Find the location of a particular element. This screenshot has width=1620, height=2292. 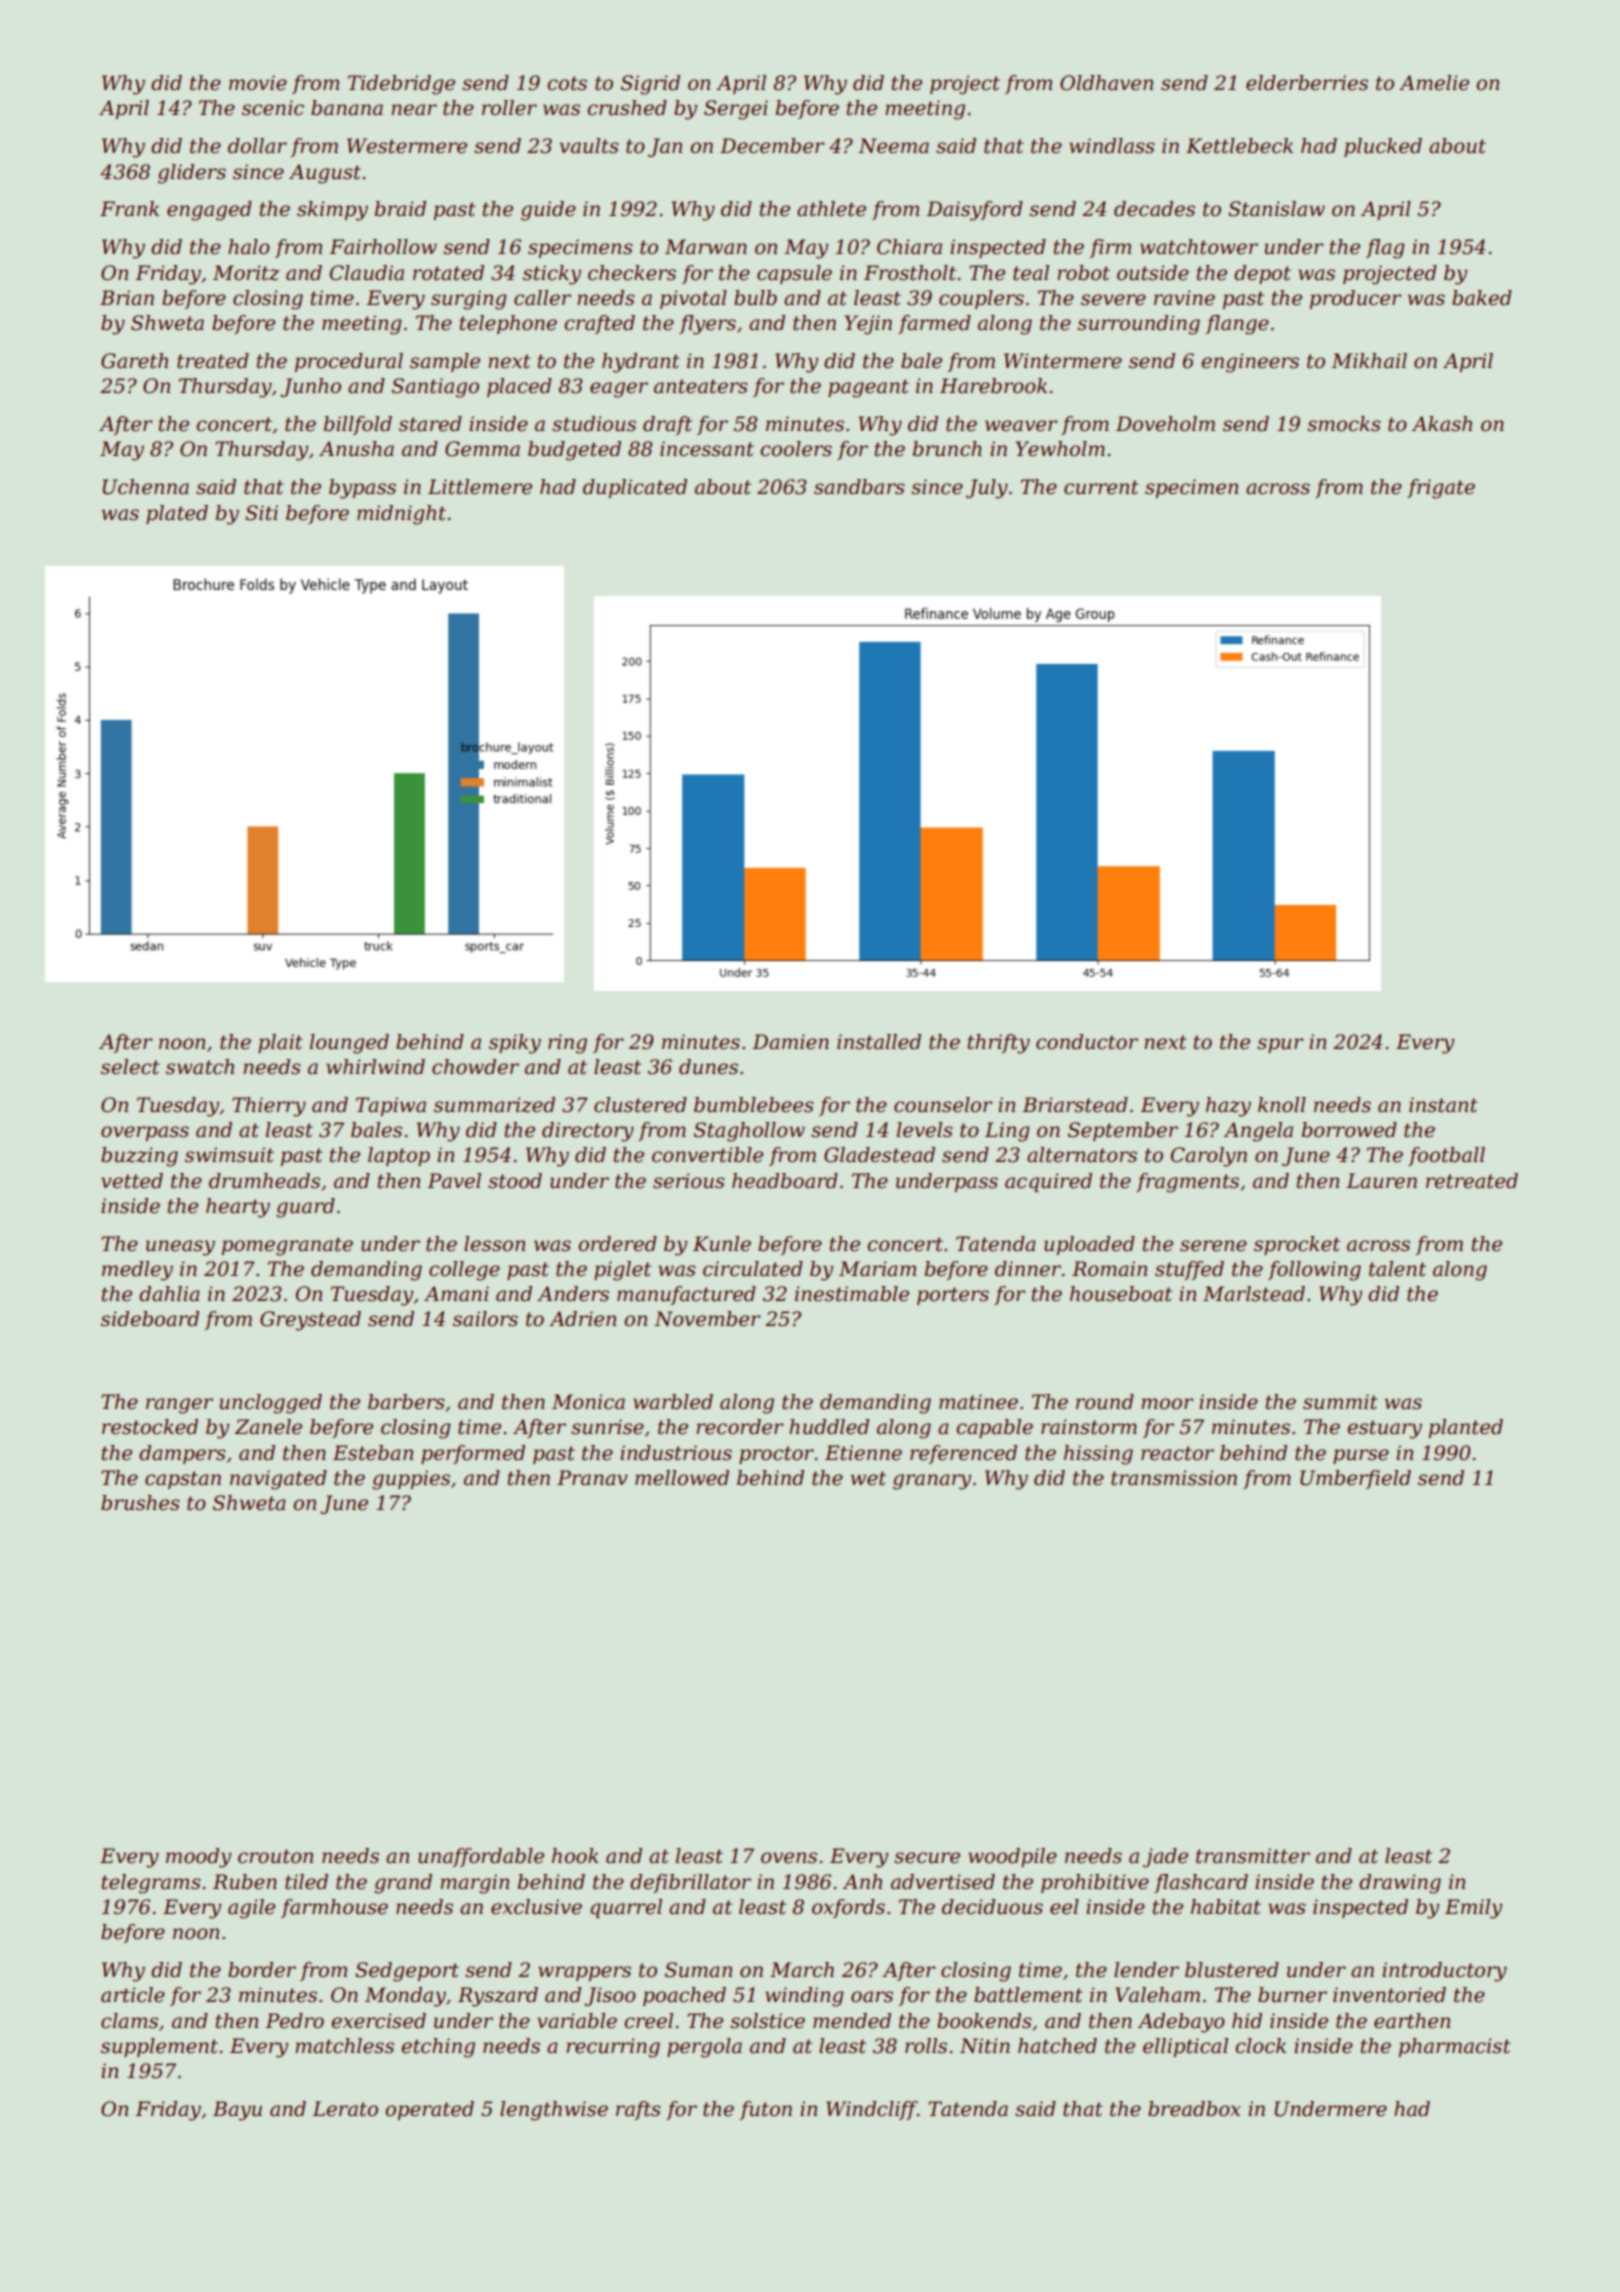

frigate is located at coordinates (1441, 489).
